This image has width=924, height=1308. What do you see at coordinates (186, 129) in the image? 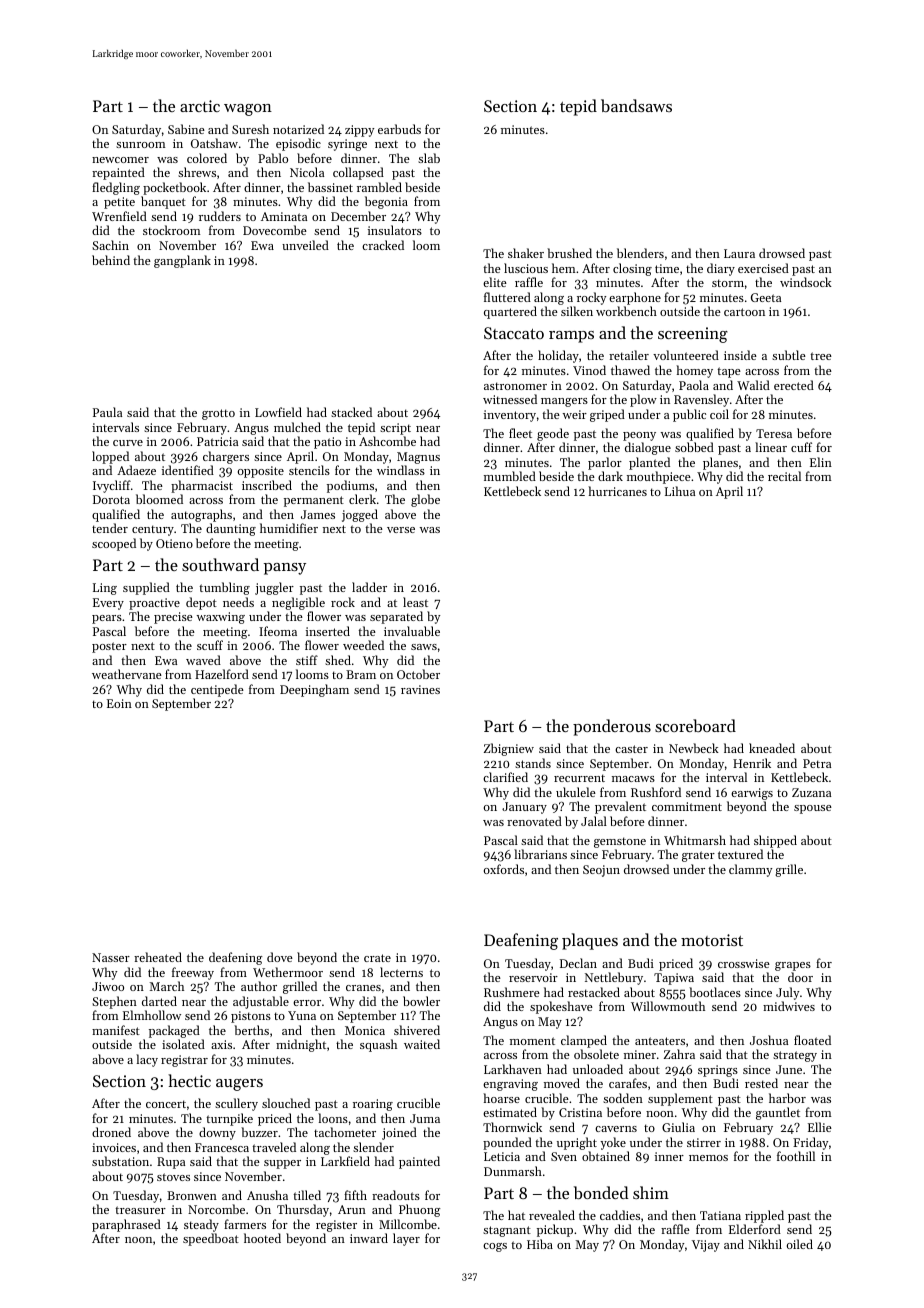
I see `Sabine` at bounding box center [186, 129].
